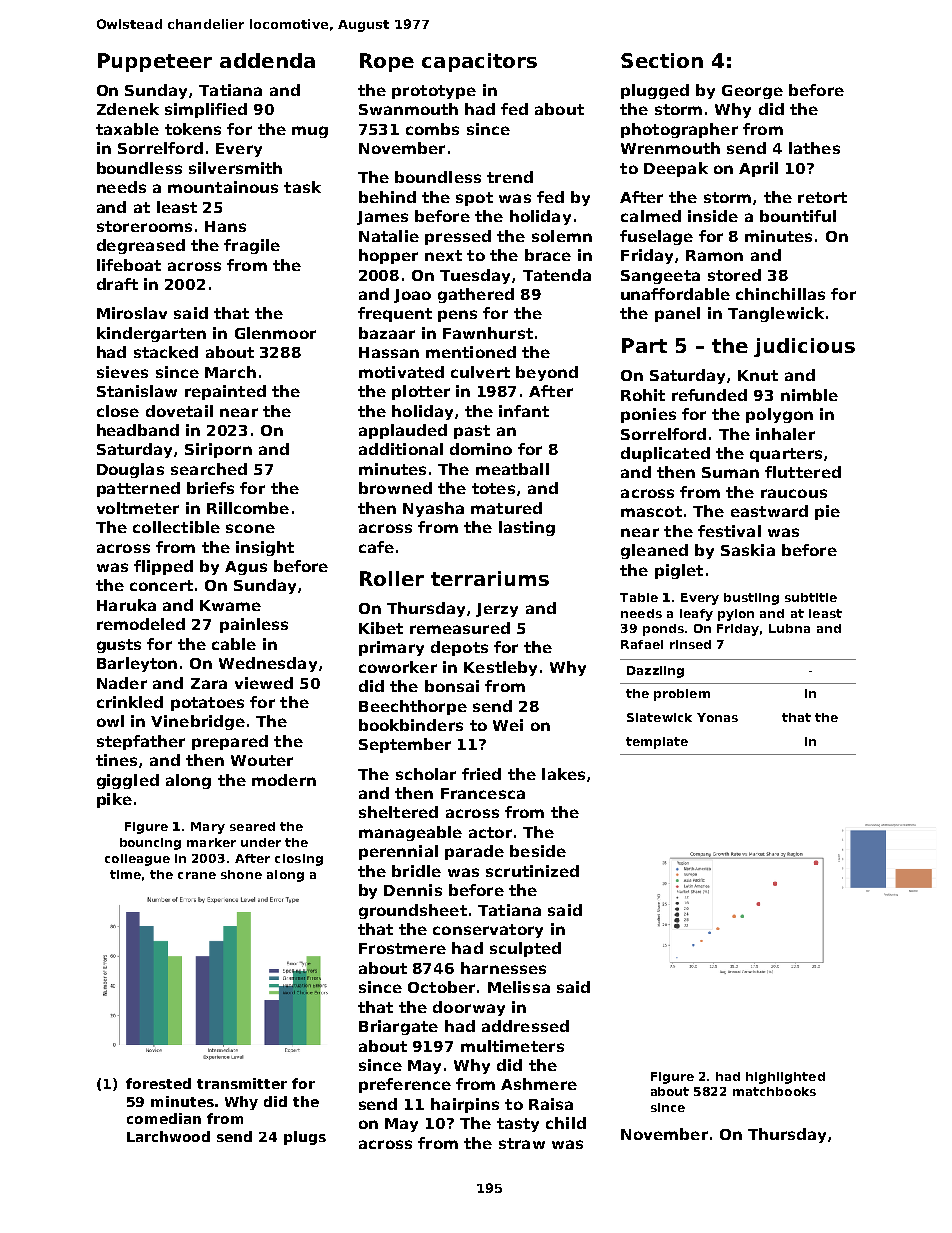 This image has height=1233, width=952. Describe the element at coordinates (168, 1136) in the image. I see `Larchwood` at that location.
